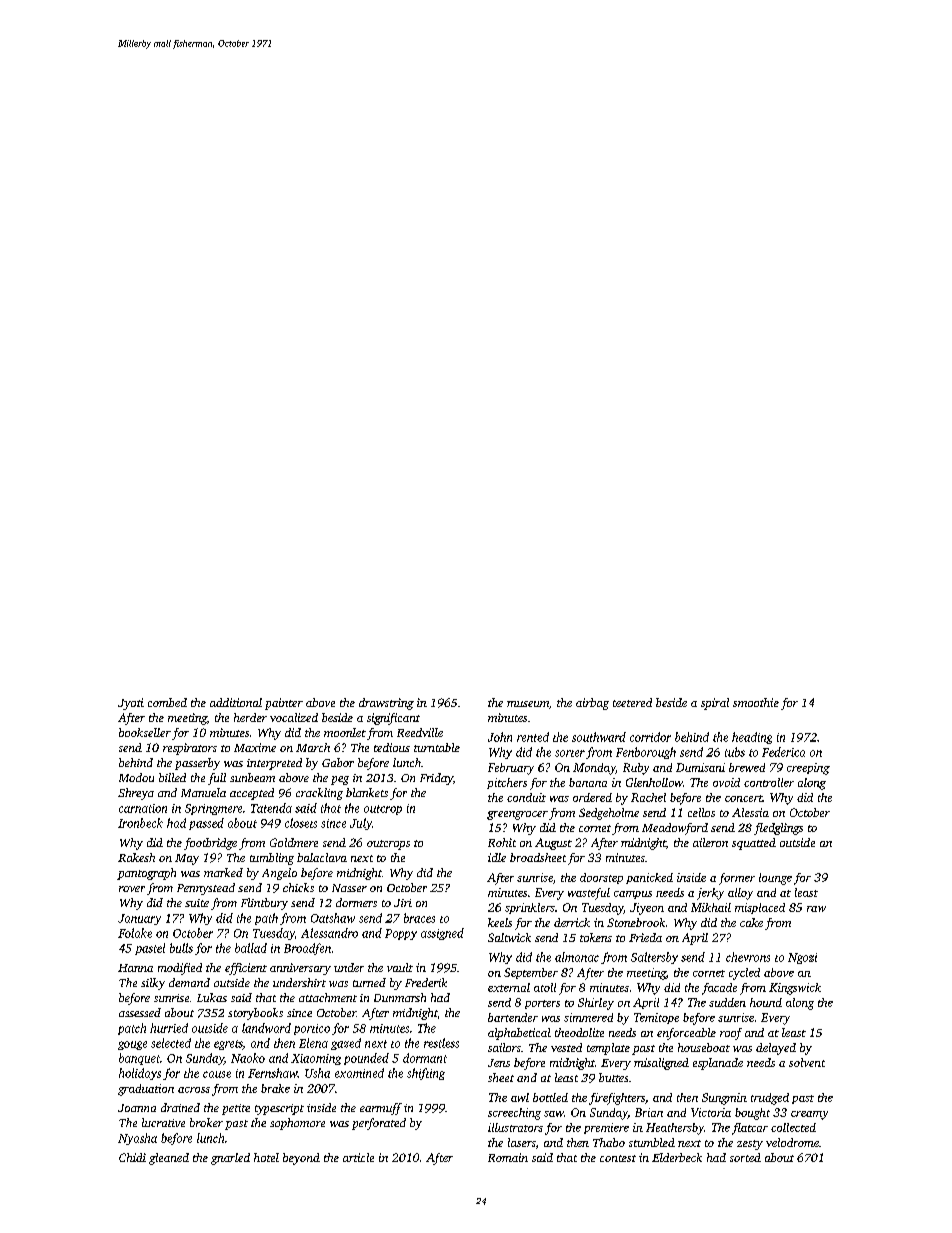 The height and width of the screenshot is (1233, 952). Describe the element at coordinates (187, 859) in the screenshot. I see `May` at that location.
